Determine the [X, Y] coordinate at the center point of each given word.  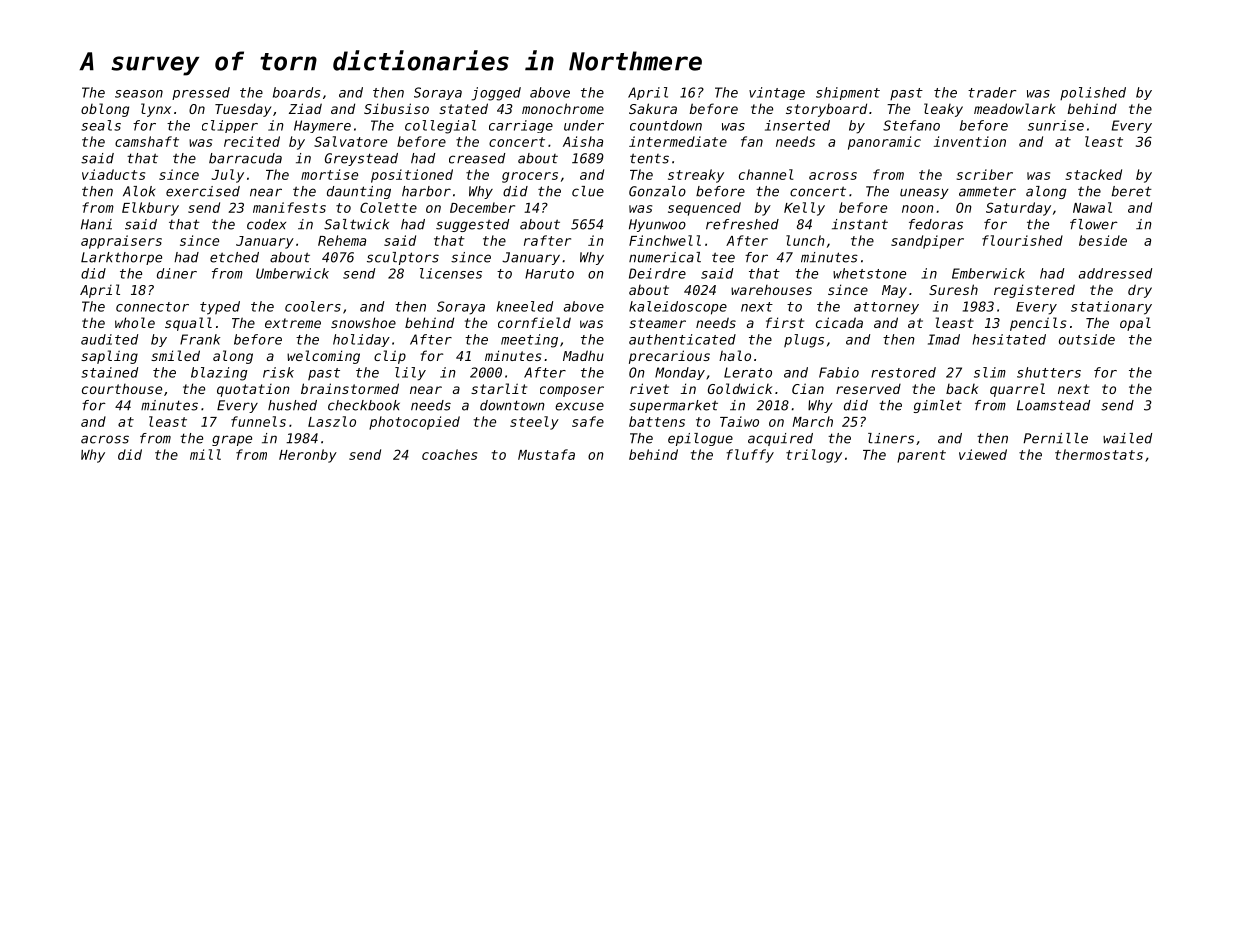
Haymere [322, 126]
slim [990, 372]
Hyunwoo [657, 225]
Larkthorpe [121, 258]
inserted [797, 125]
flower [1094, 224]
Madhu [583, 355]
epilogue [700, 439]
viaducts [113, 174]
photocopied [414, 423]
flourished [1022, 240]
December [482, 207]
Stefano [911, 125]
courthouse [122, 389]
